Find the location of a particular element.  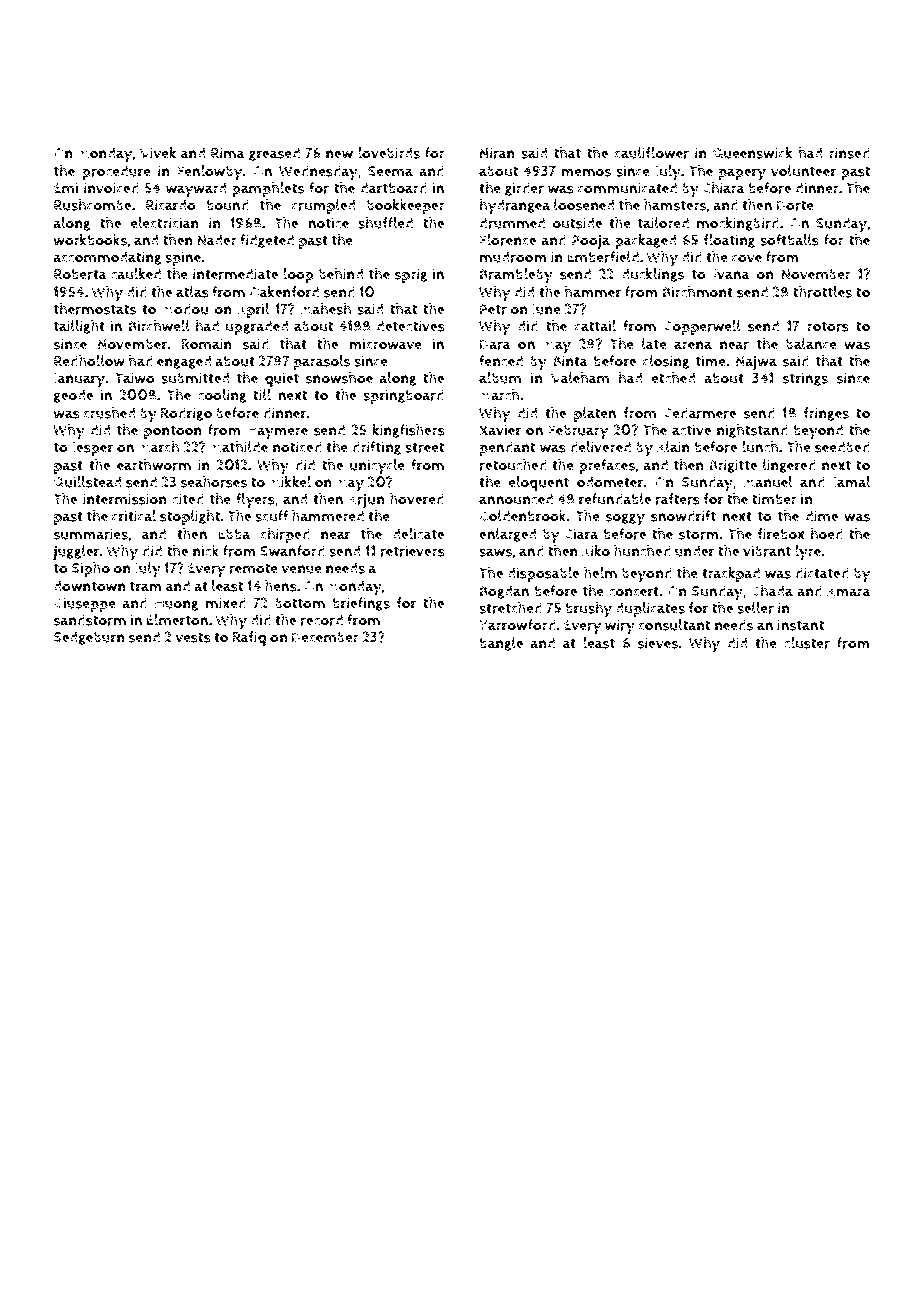

Queenswick is located at coordinates (752, 153).
